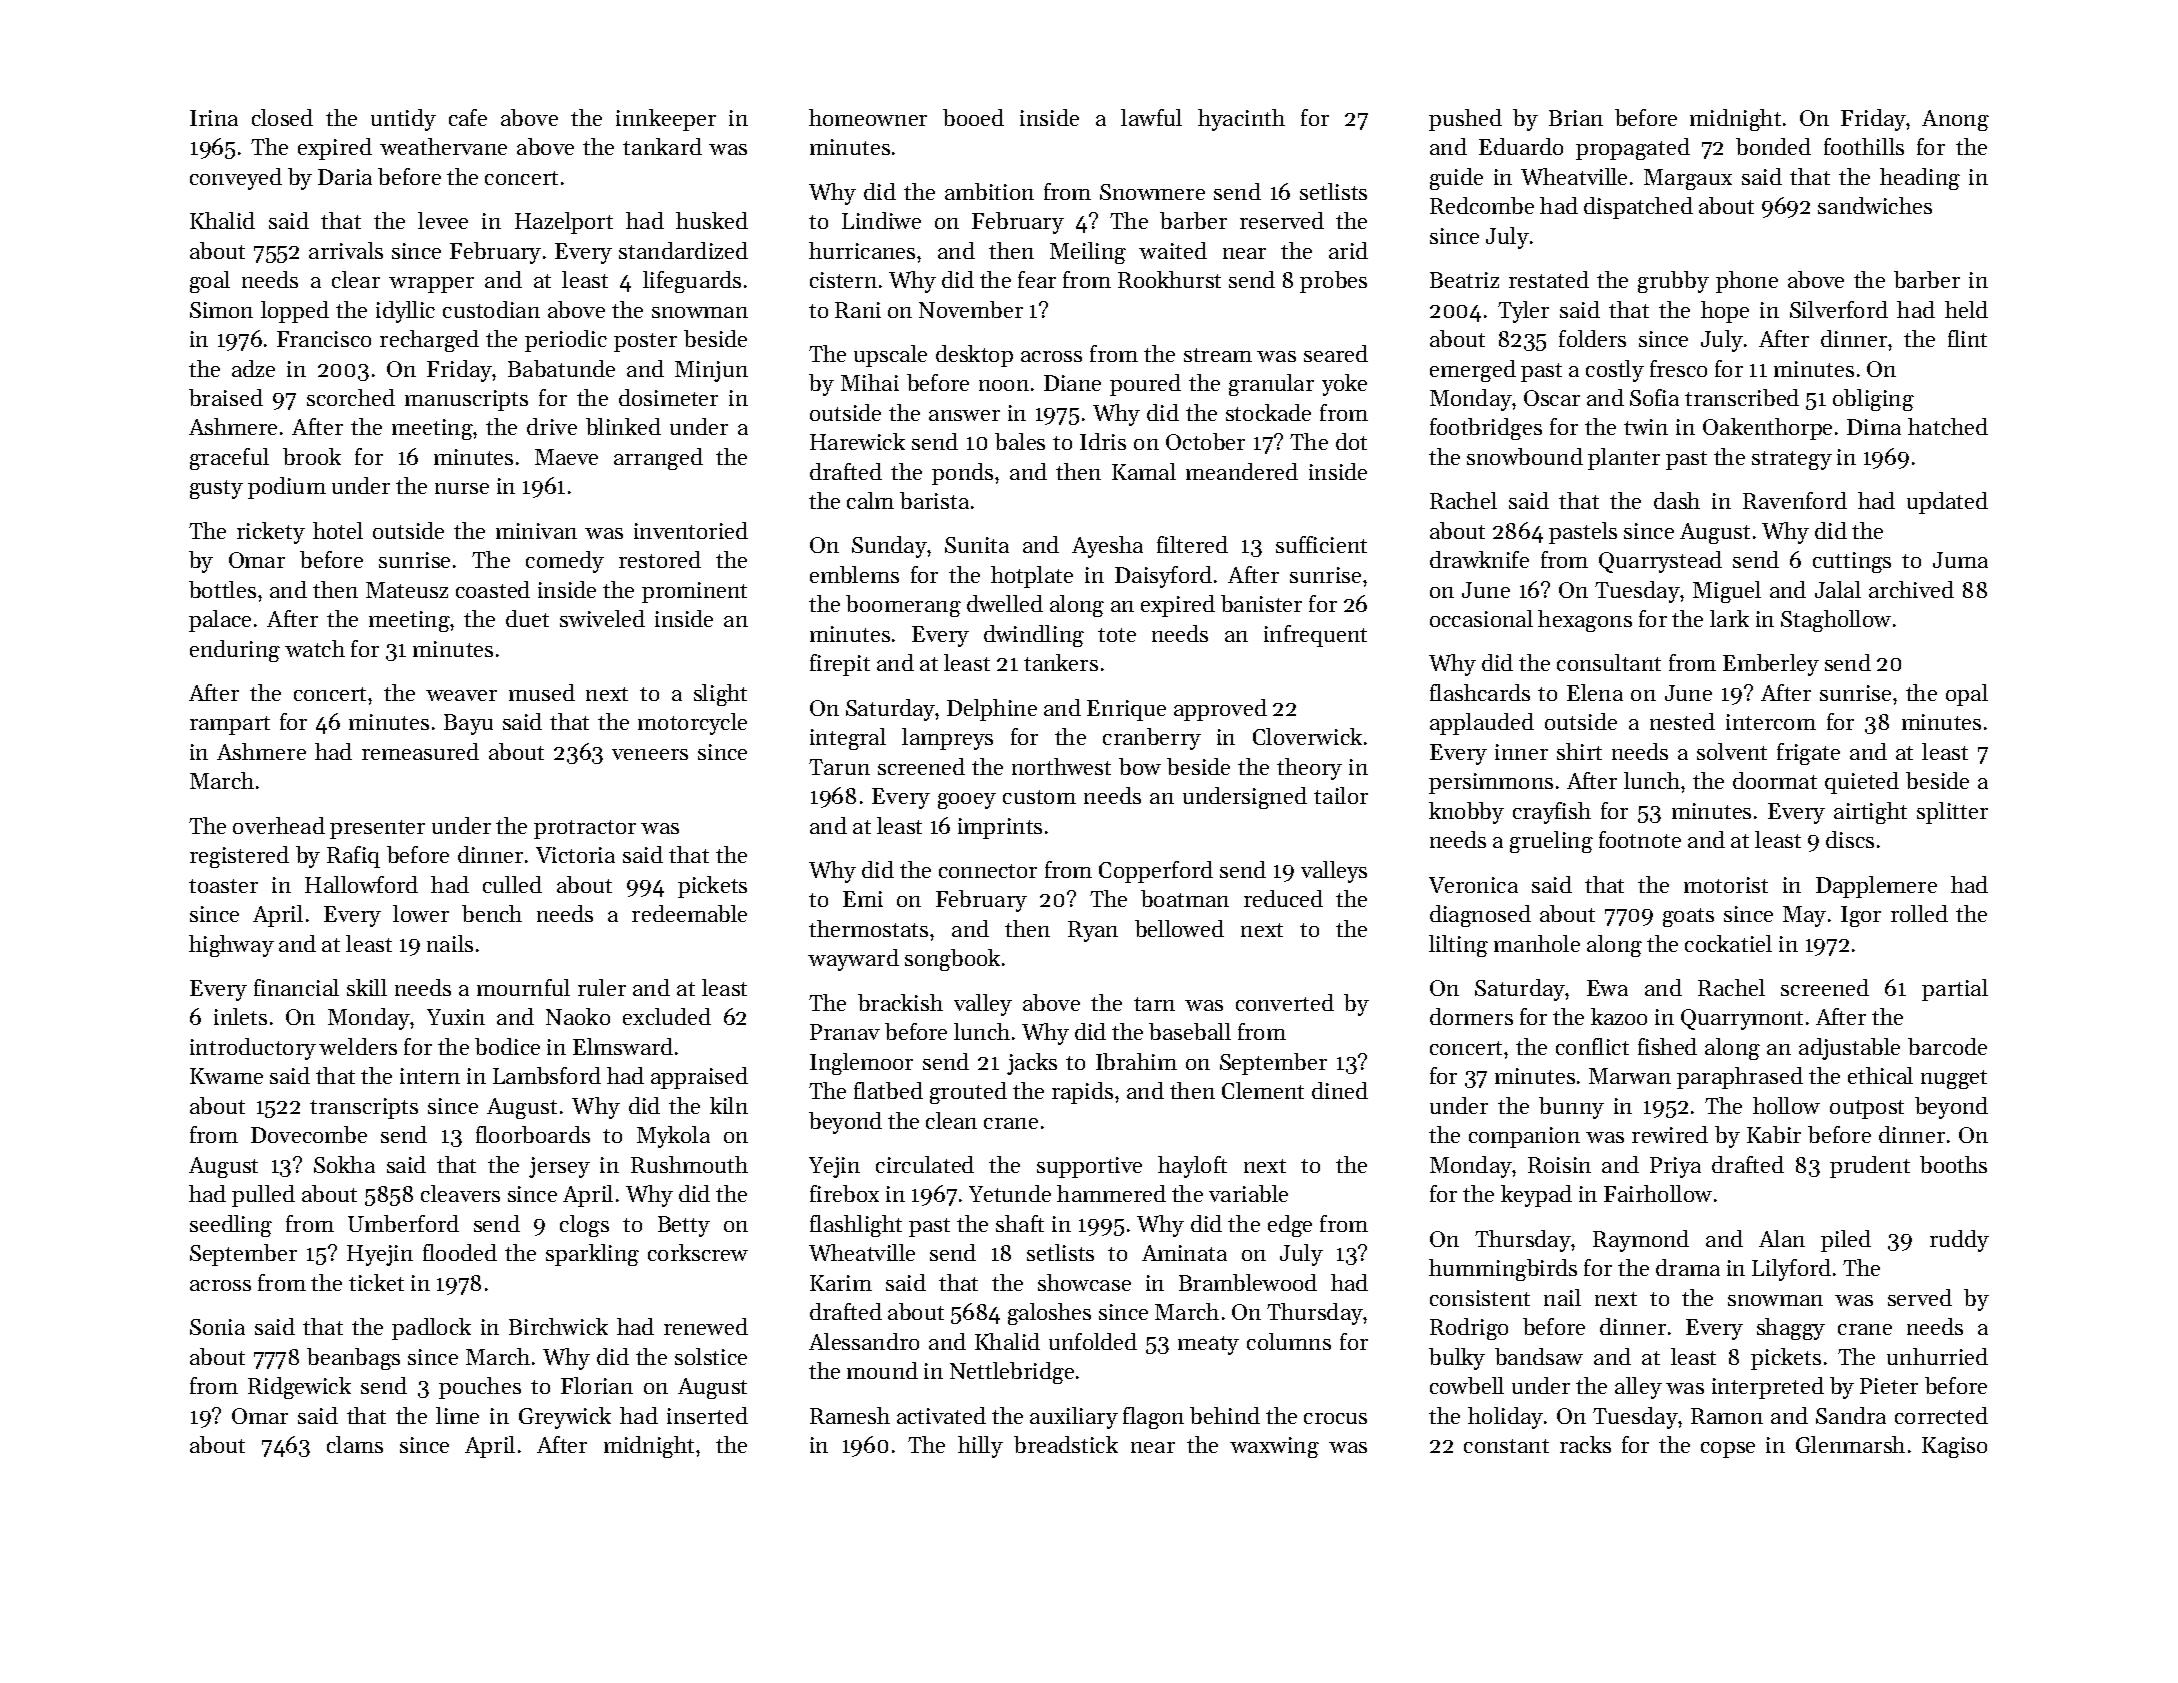 This screenshot has width=2178, height=1683. What do you see at coordinates (980, 1447) in the screenshot?
I see `hilly` at bounding box center [980, 1447].
